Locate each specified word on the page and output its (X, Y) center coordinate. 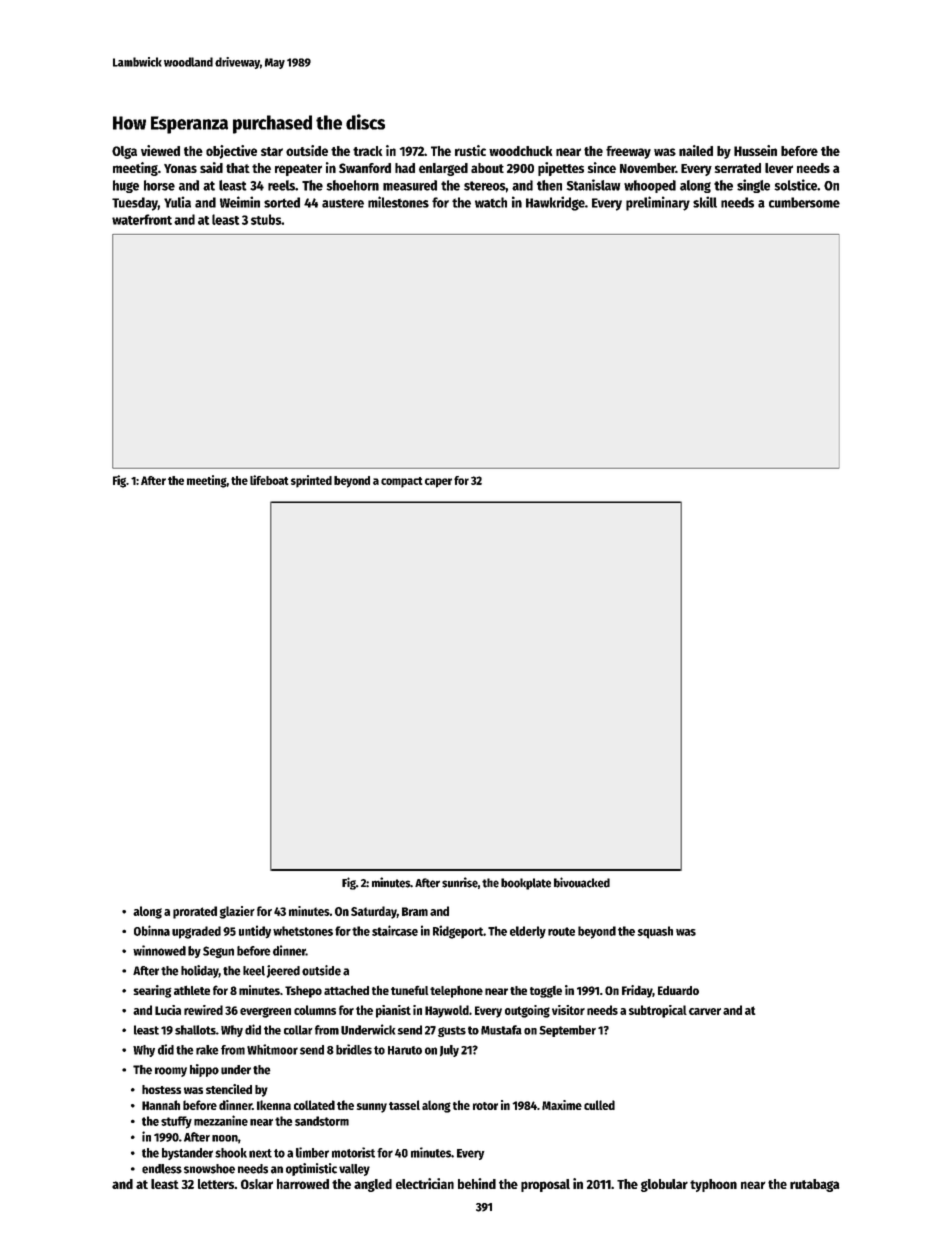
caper (438, 483)
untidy (255, 931)
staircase (395, 930)
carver (705, 1011)
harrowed (303, 1184)
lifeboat (269, 480)
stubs (266, 219)
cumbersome (804, 202)
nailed (696, 150)
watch (491, 202)
